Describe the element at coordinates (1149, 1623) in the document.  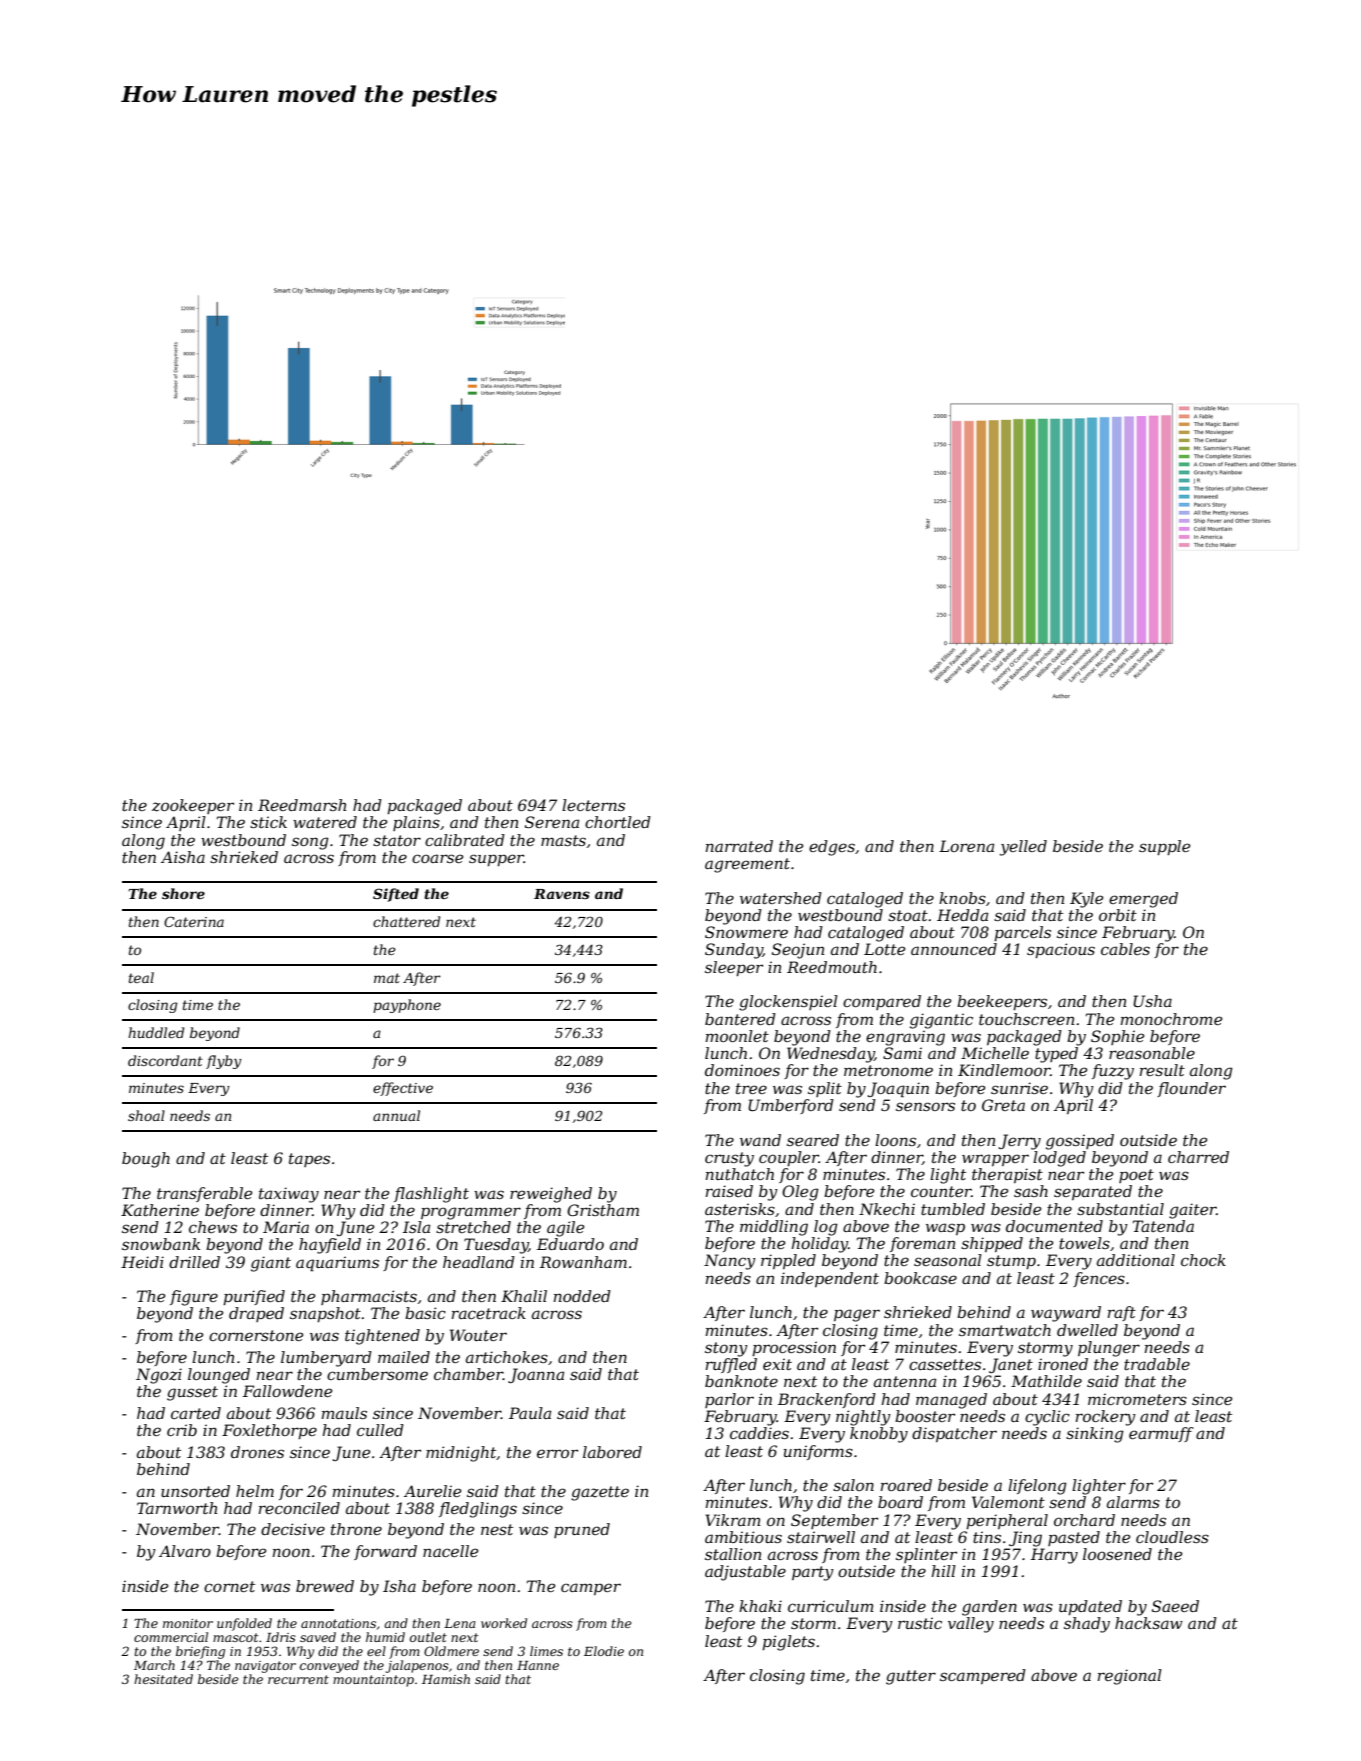
I see `hacksaw` at that location.
